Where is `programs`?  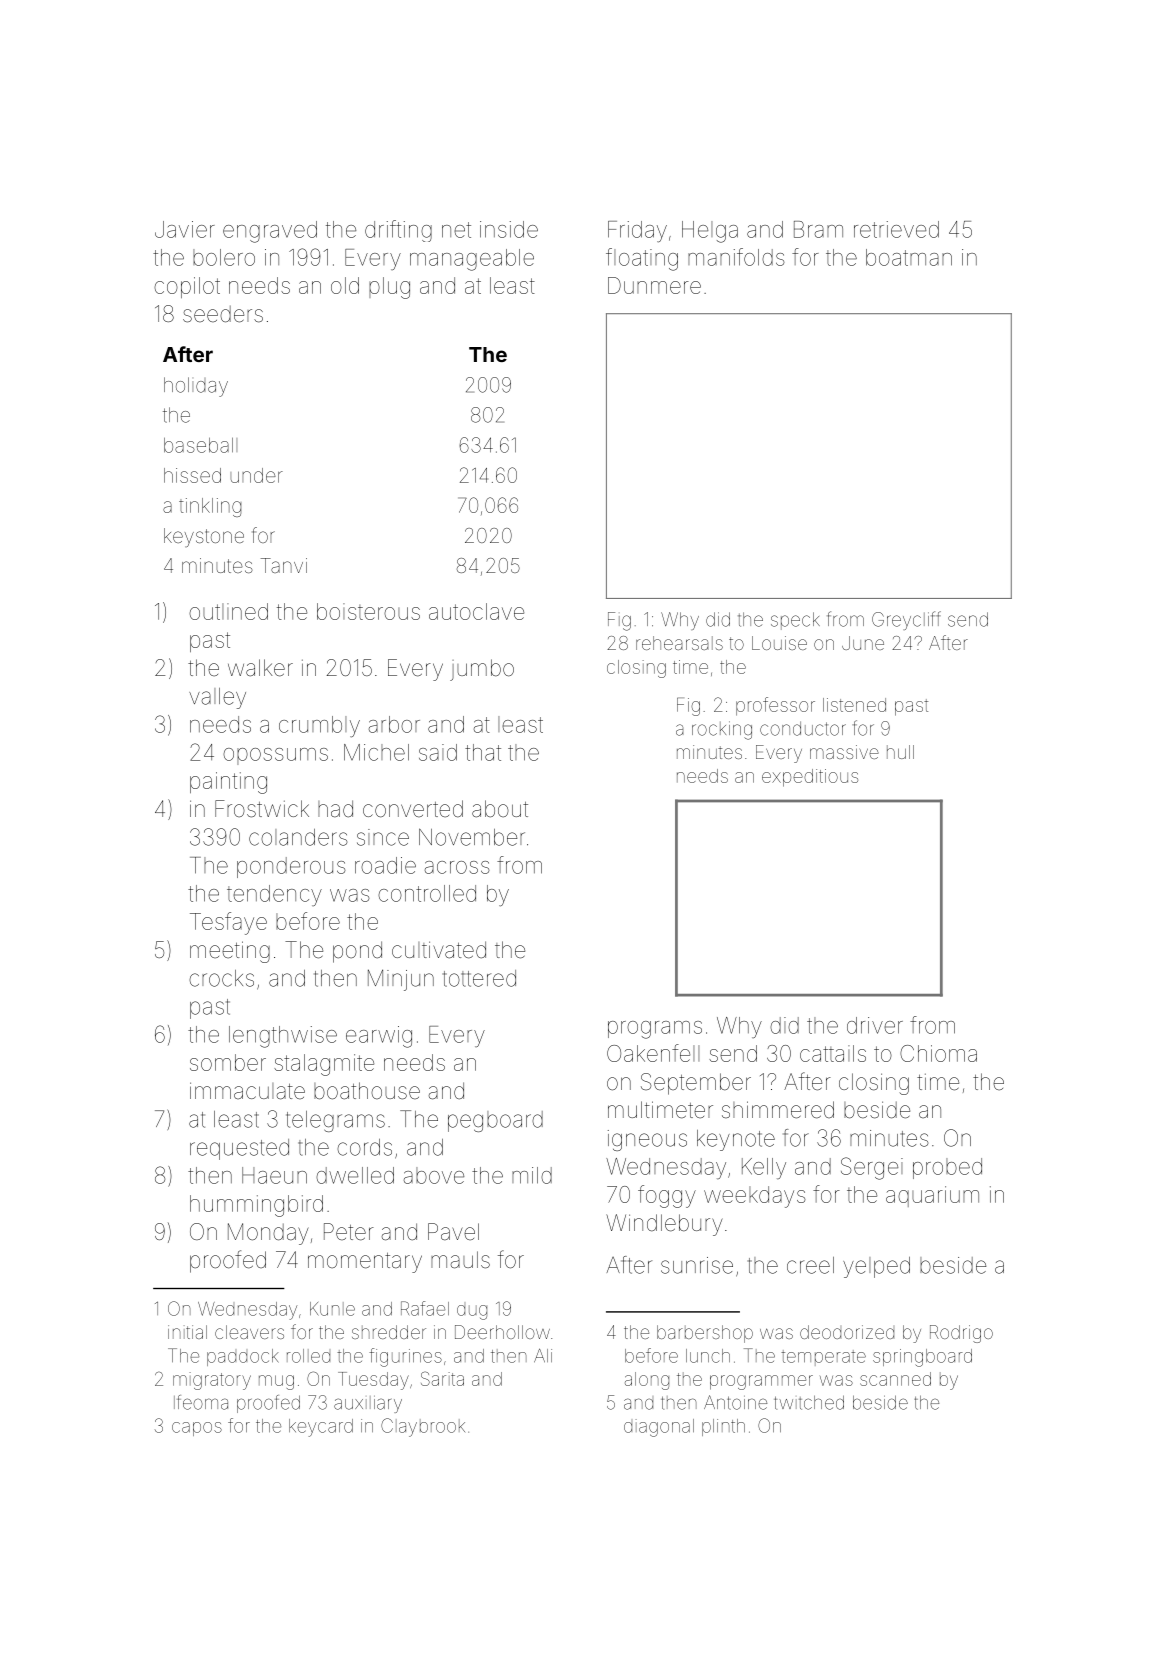
programs is located at coordinates (655, 1030).
